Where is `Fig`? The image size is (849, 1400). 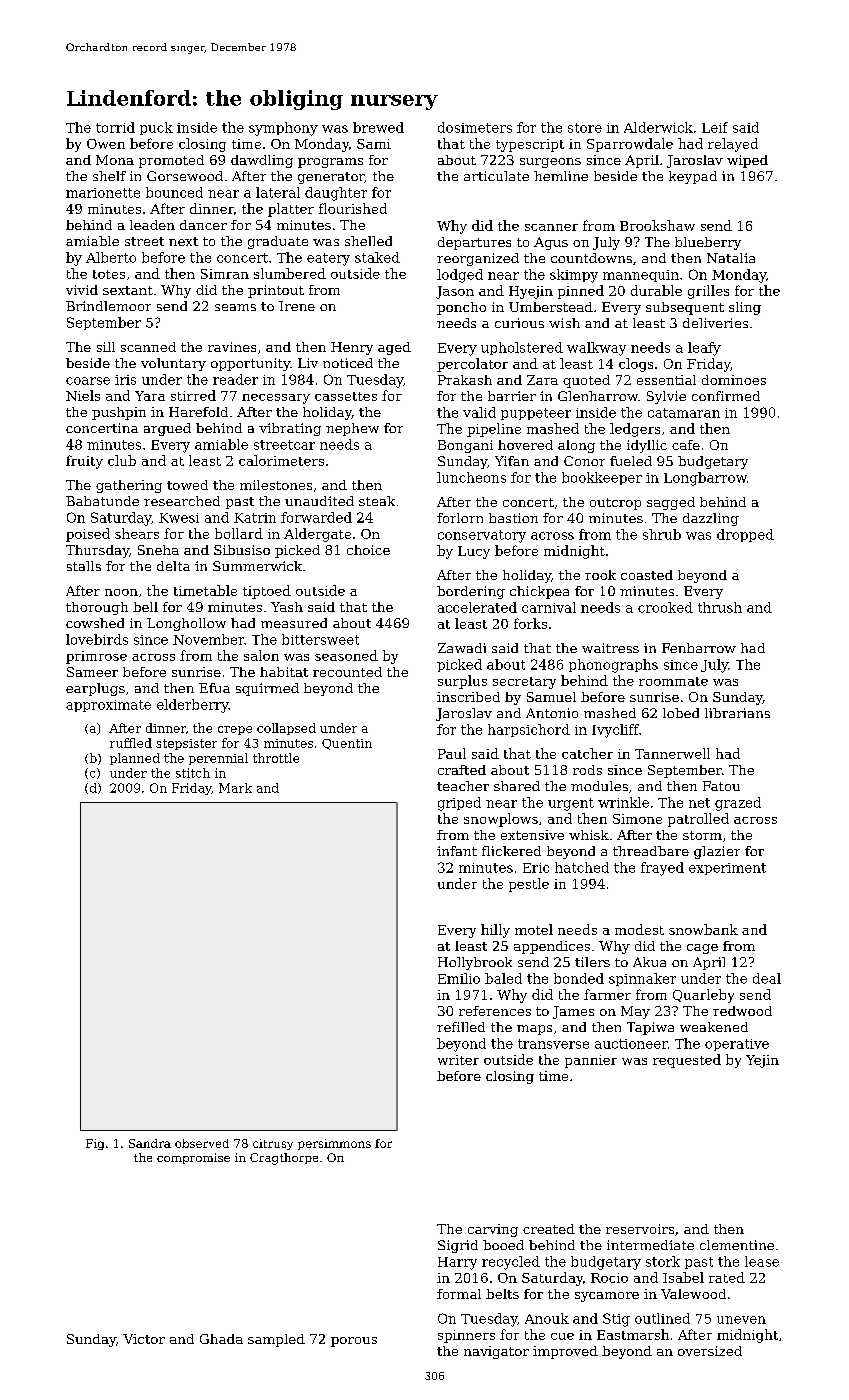 Fig is located at coordinates (95, 1144).
